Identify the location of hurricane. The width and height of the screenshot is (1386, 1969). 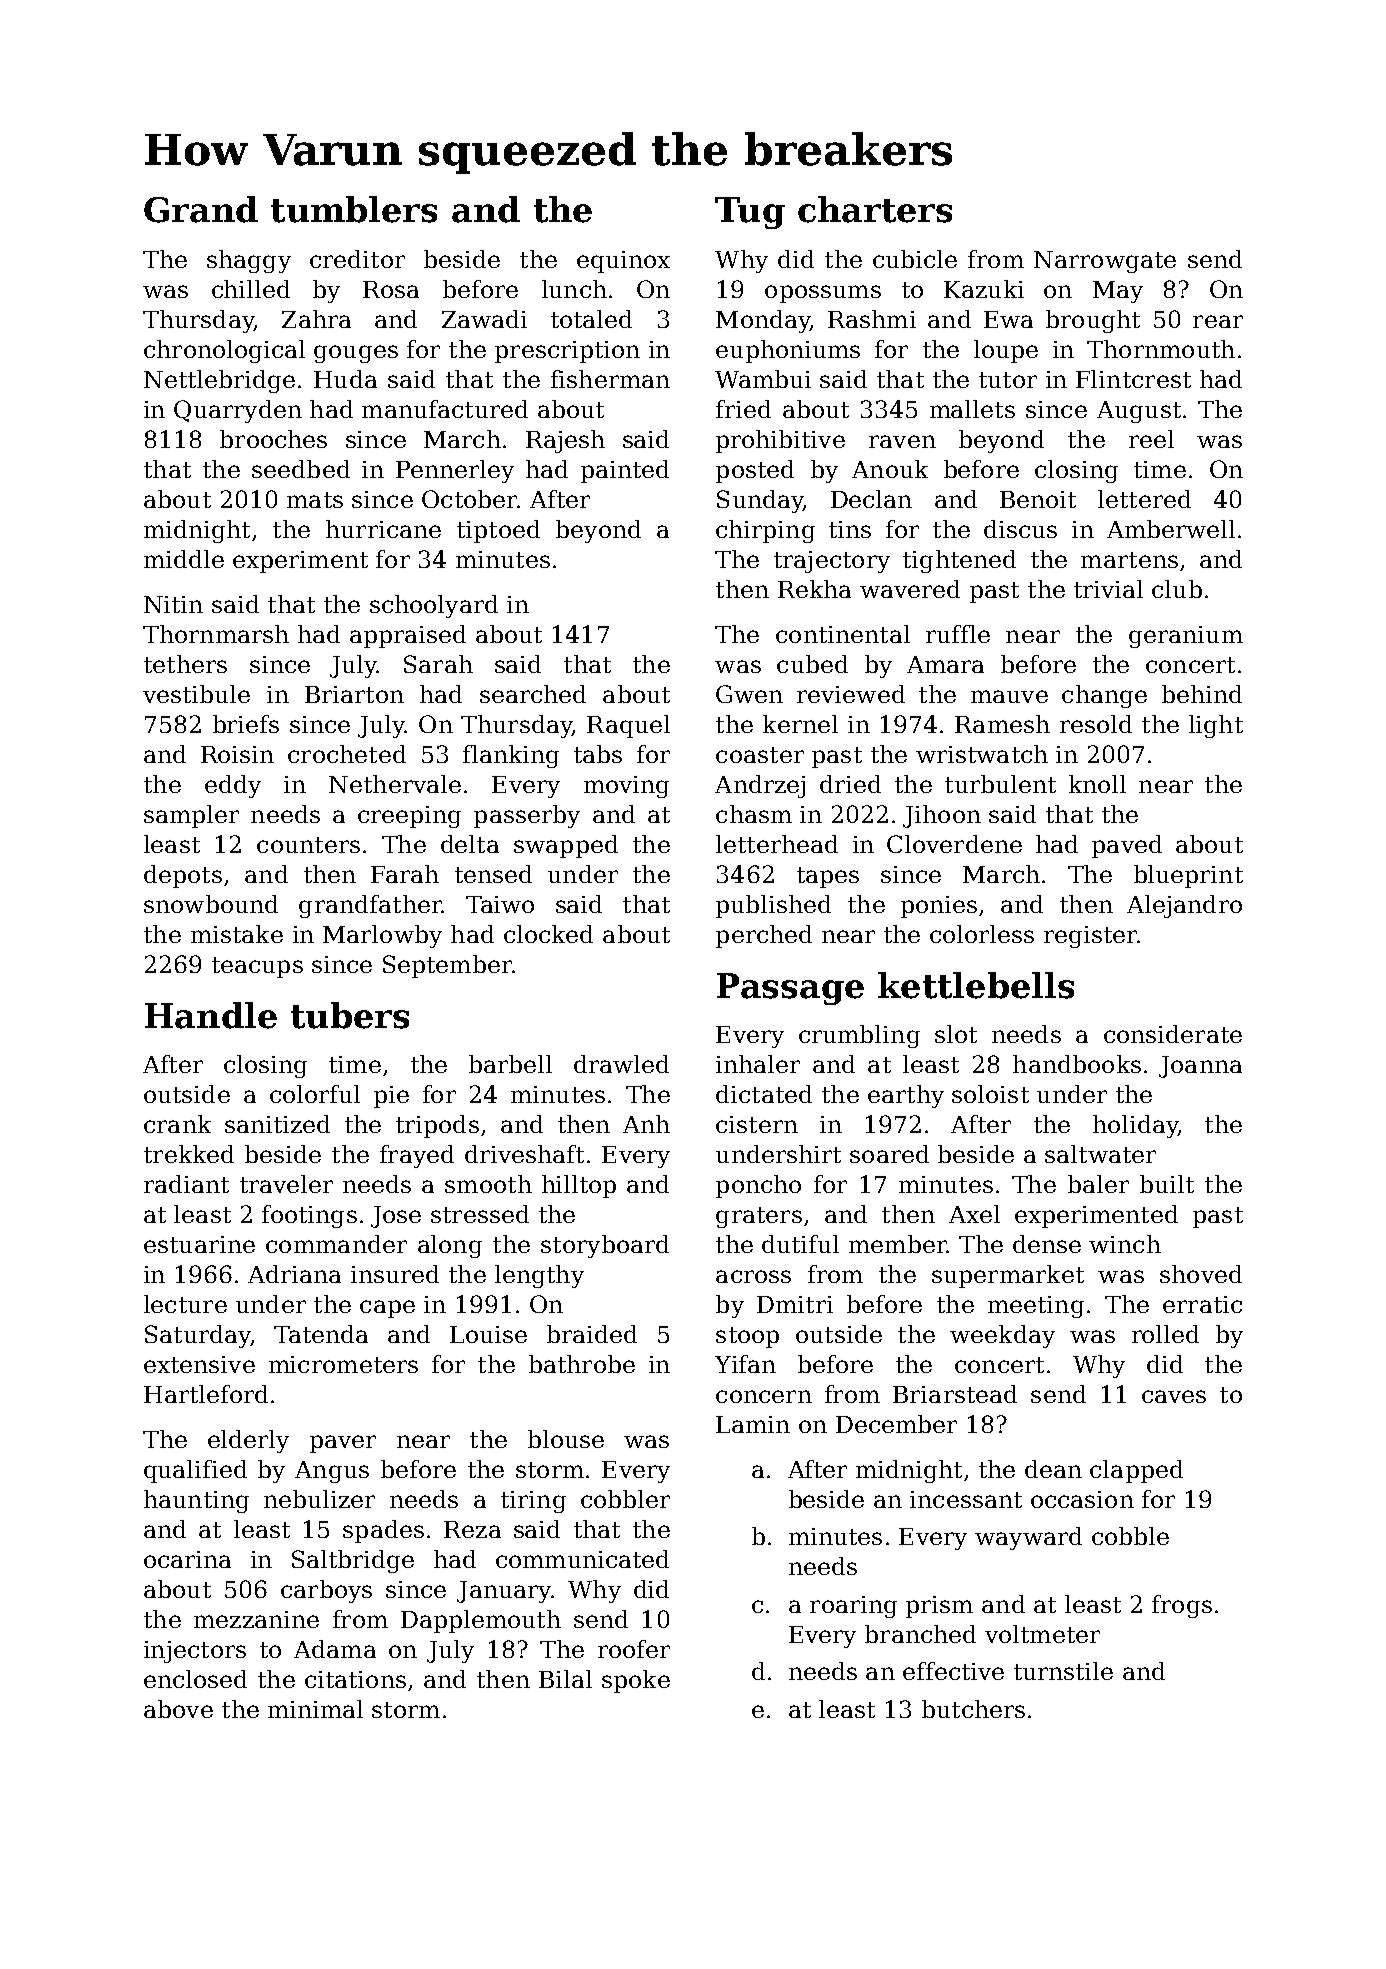
(383, 529).
